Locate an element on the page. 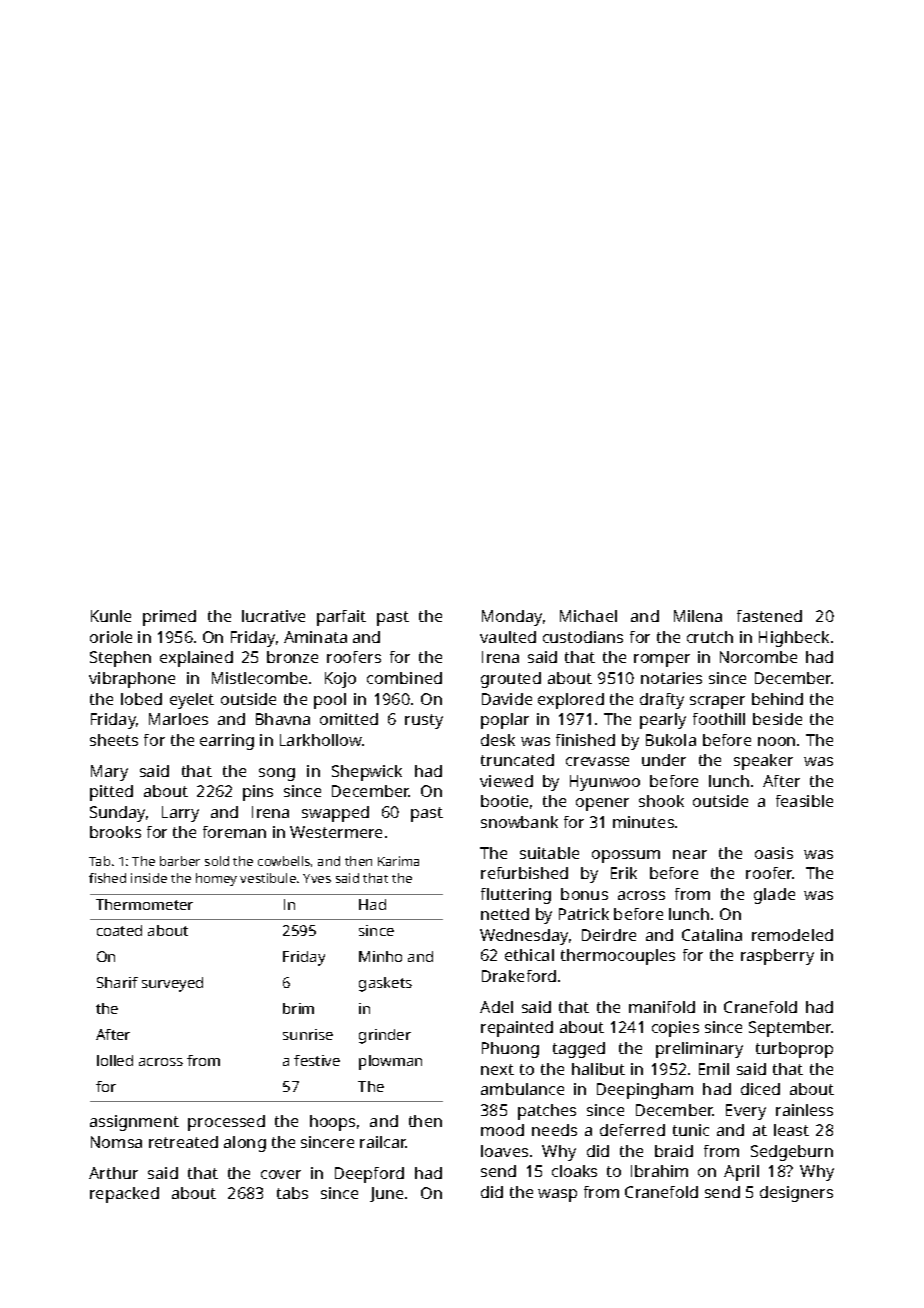  desk is located at coordinates (498, 740).
